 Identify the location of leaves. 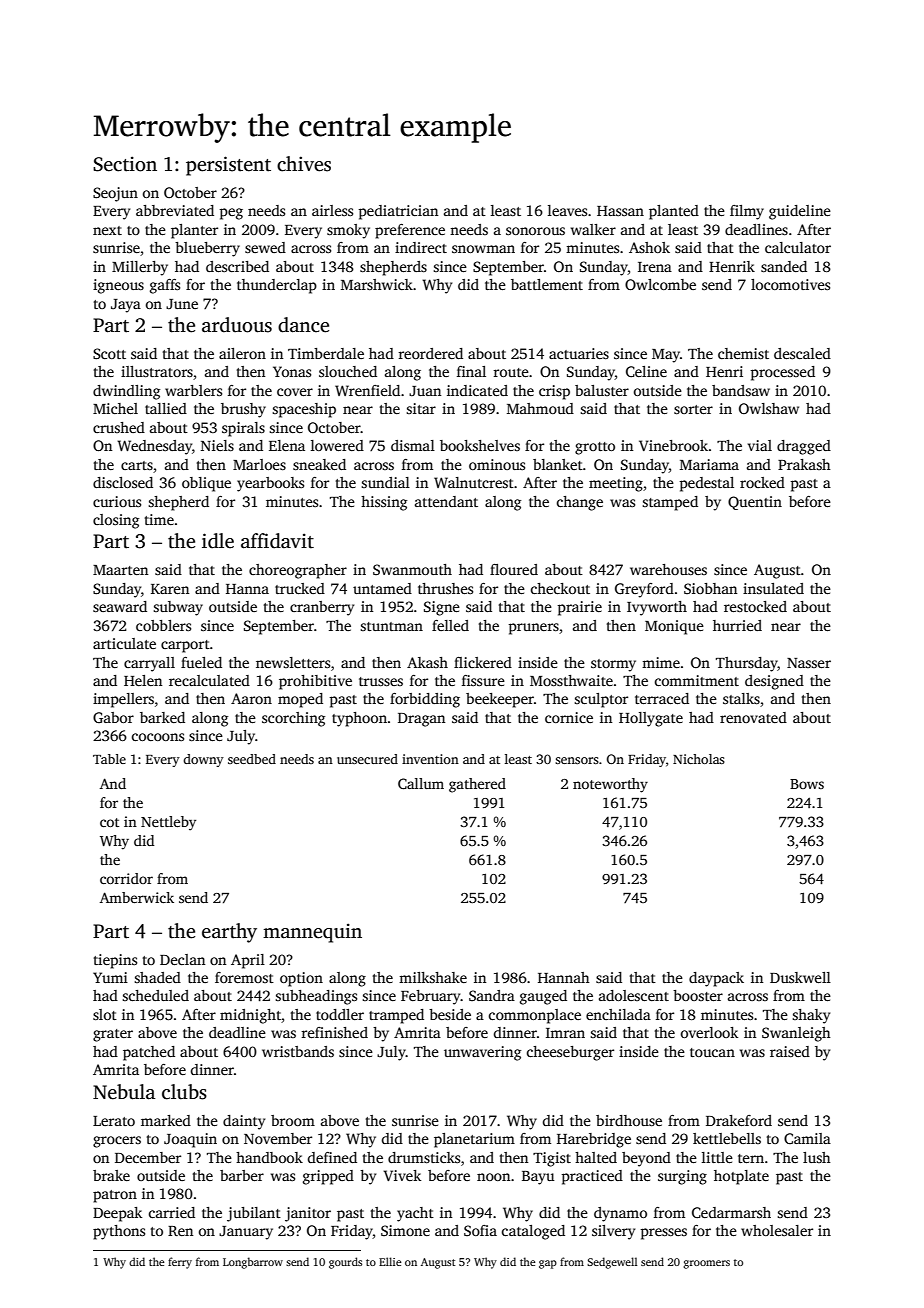
(567, 210).
